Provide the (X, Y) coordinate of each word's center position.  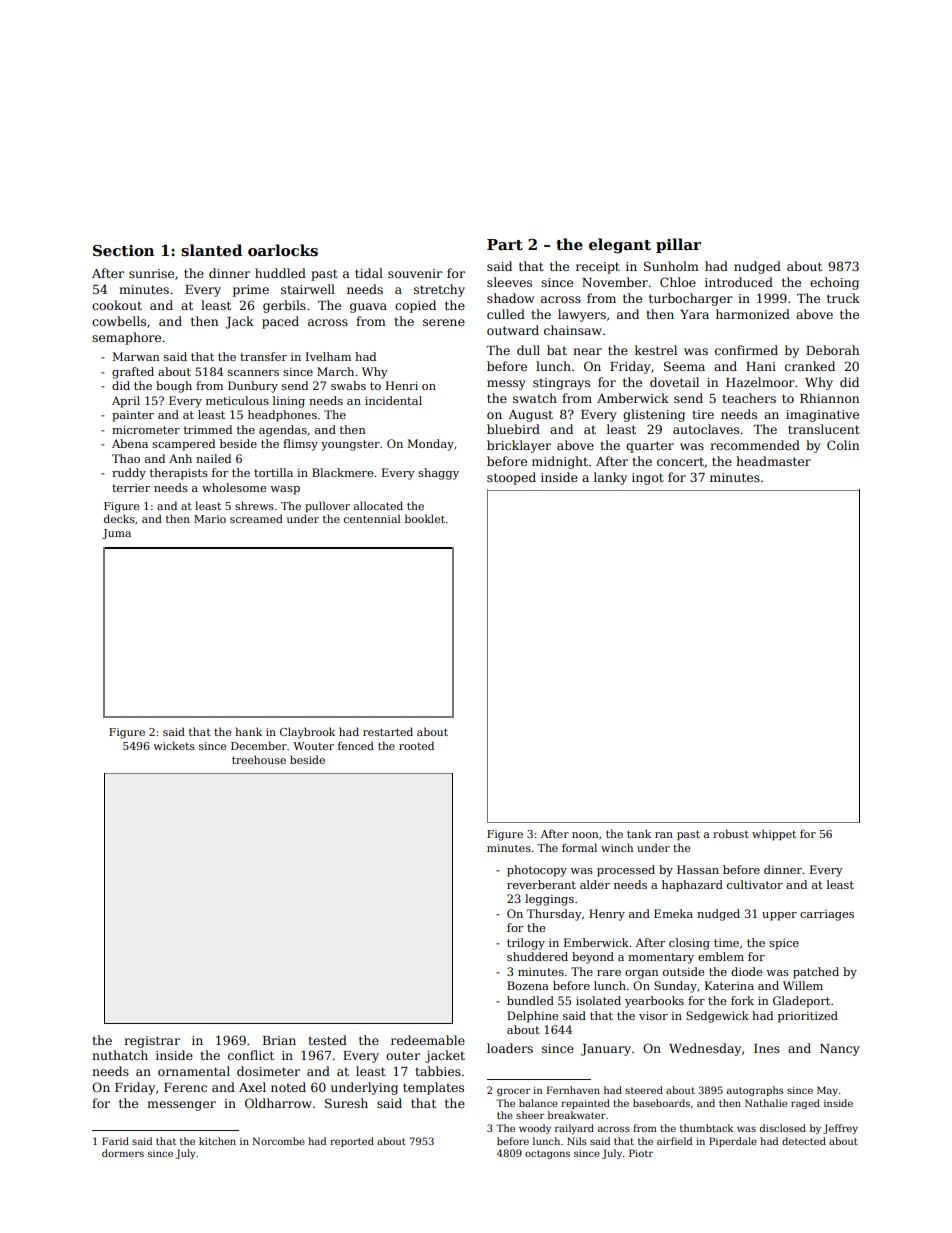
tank (639, 833)
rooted (416, 745)
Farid (115, 1141)
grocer (513, 1092)
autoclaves (706, 429)
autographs (755, 1091)
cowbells (119, 321)
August (530, 416)
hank (248, 731)
